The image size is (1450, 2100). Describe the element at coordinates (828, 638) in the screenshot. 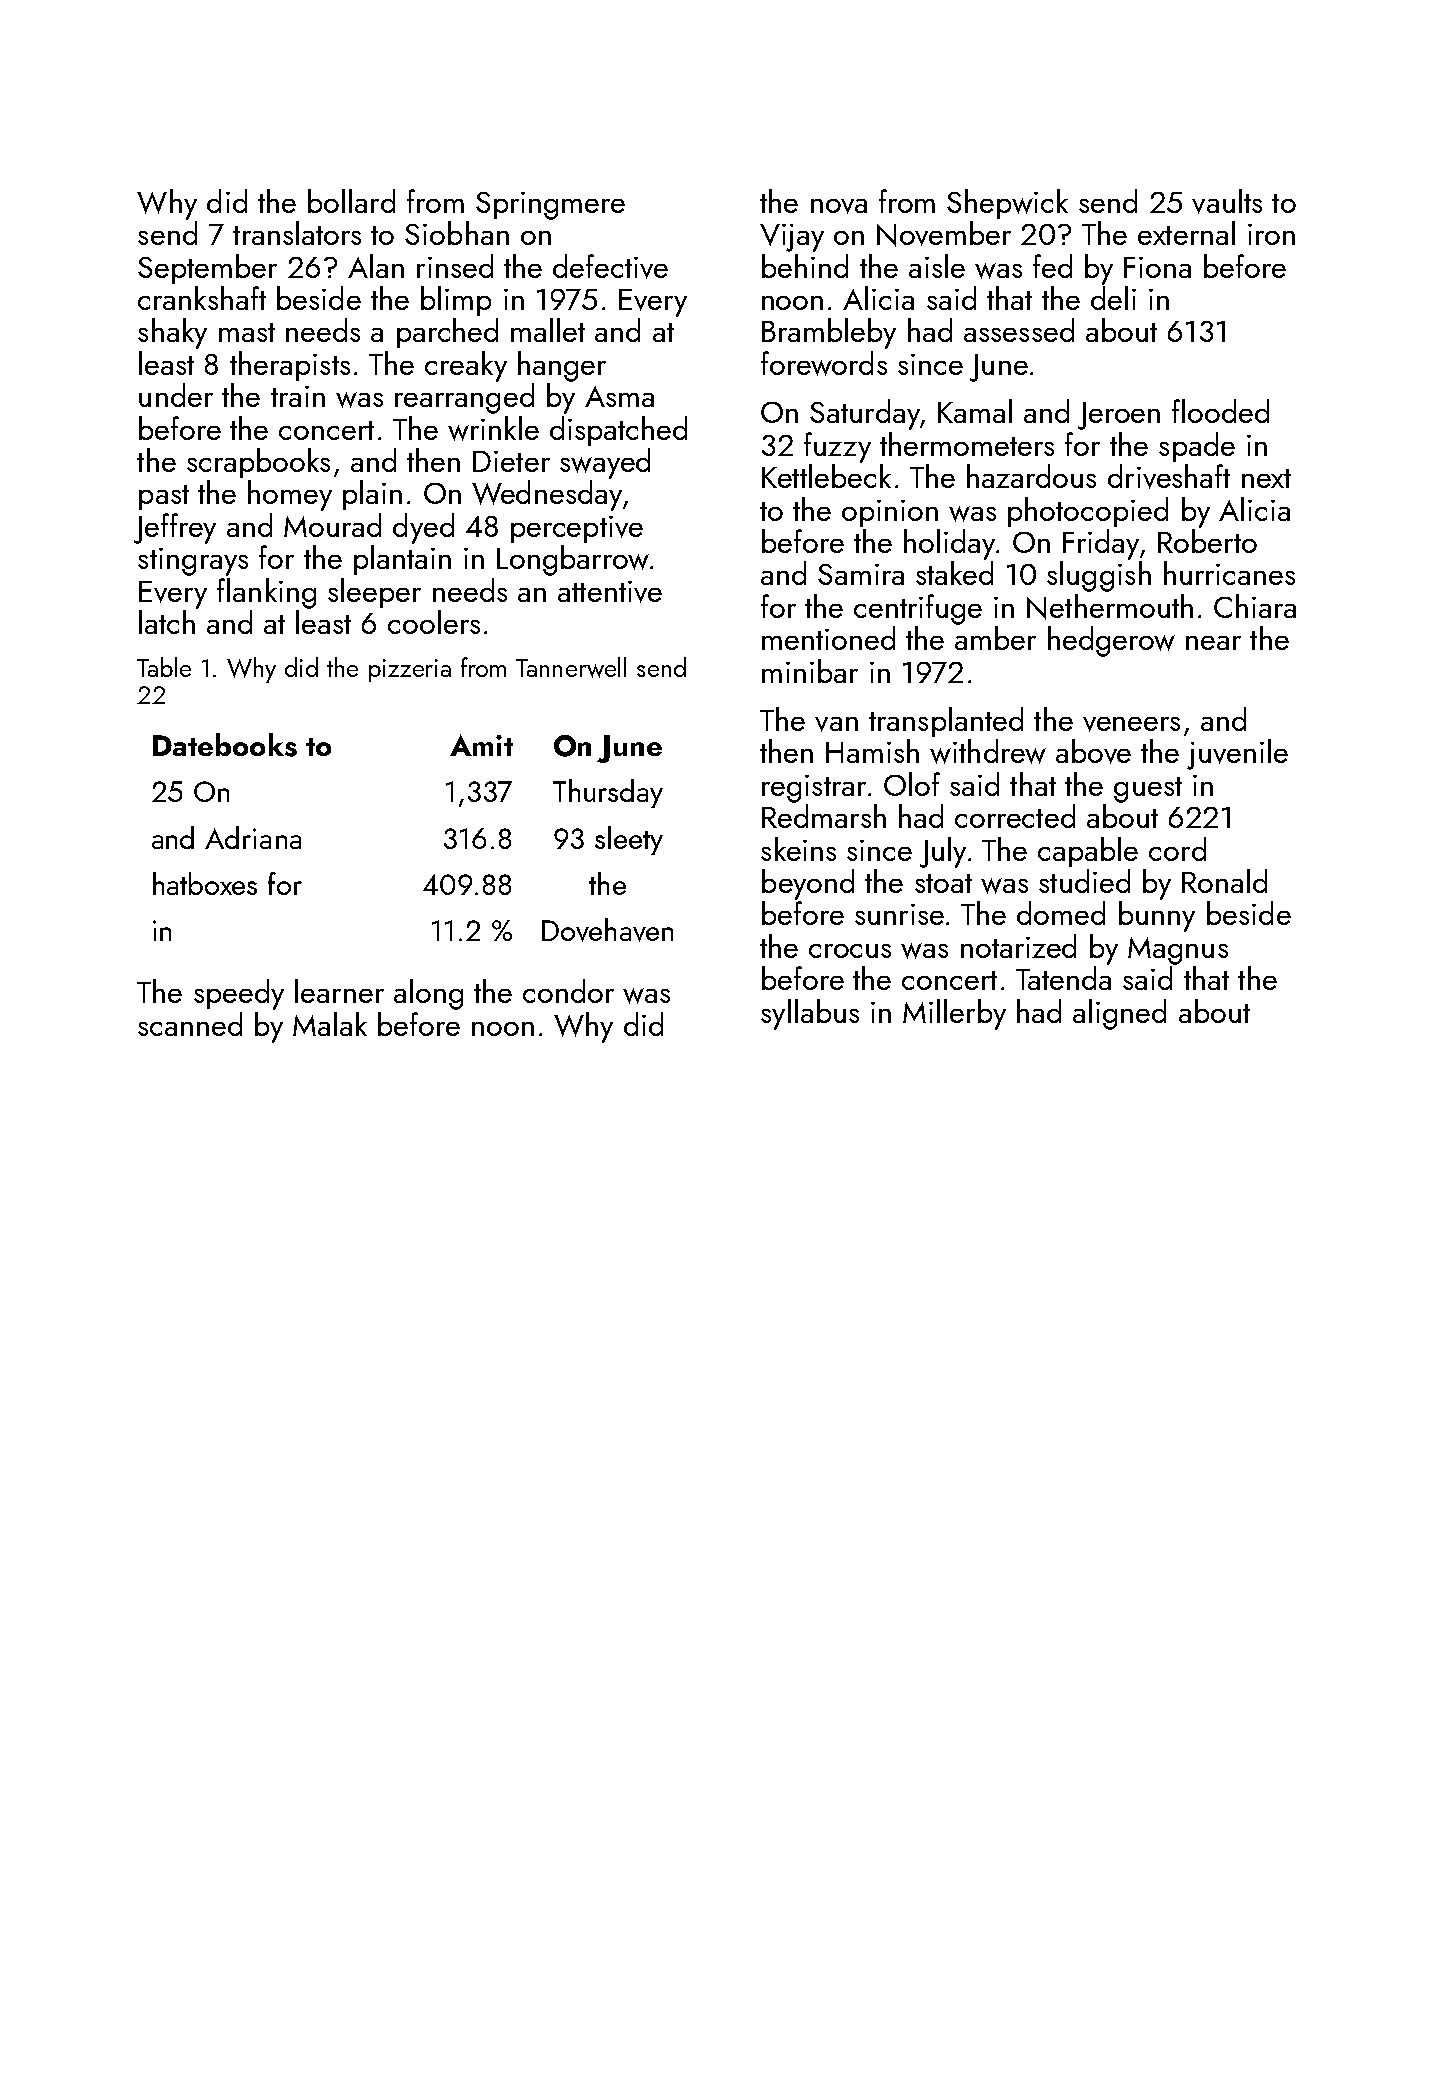

I see `mentioned` at that location.
